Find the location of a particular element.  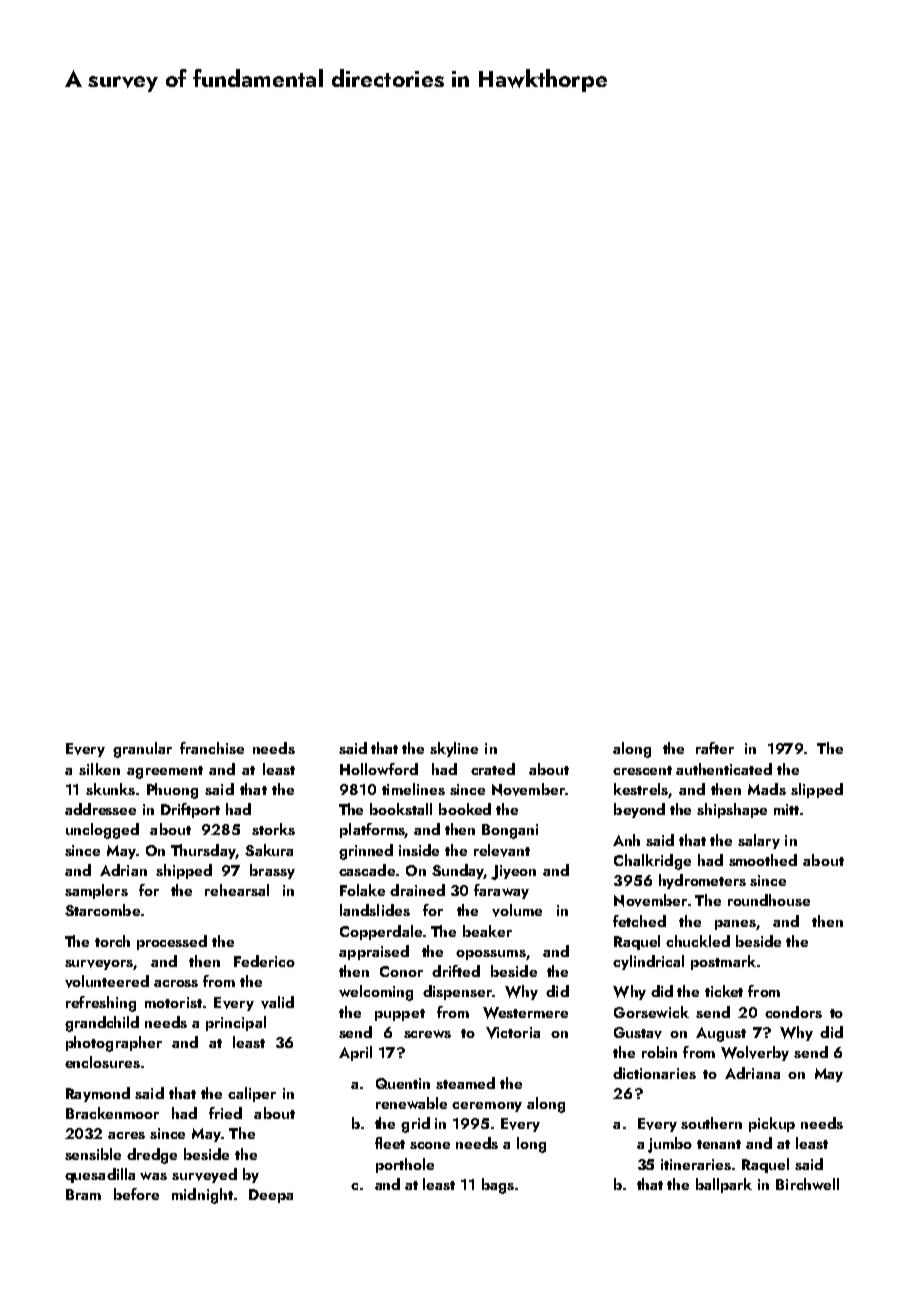

Quentin is located at coordinates (403, 1083).
